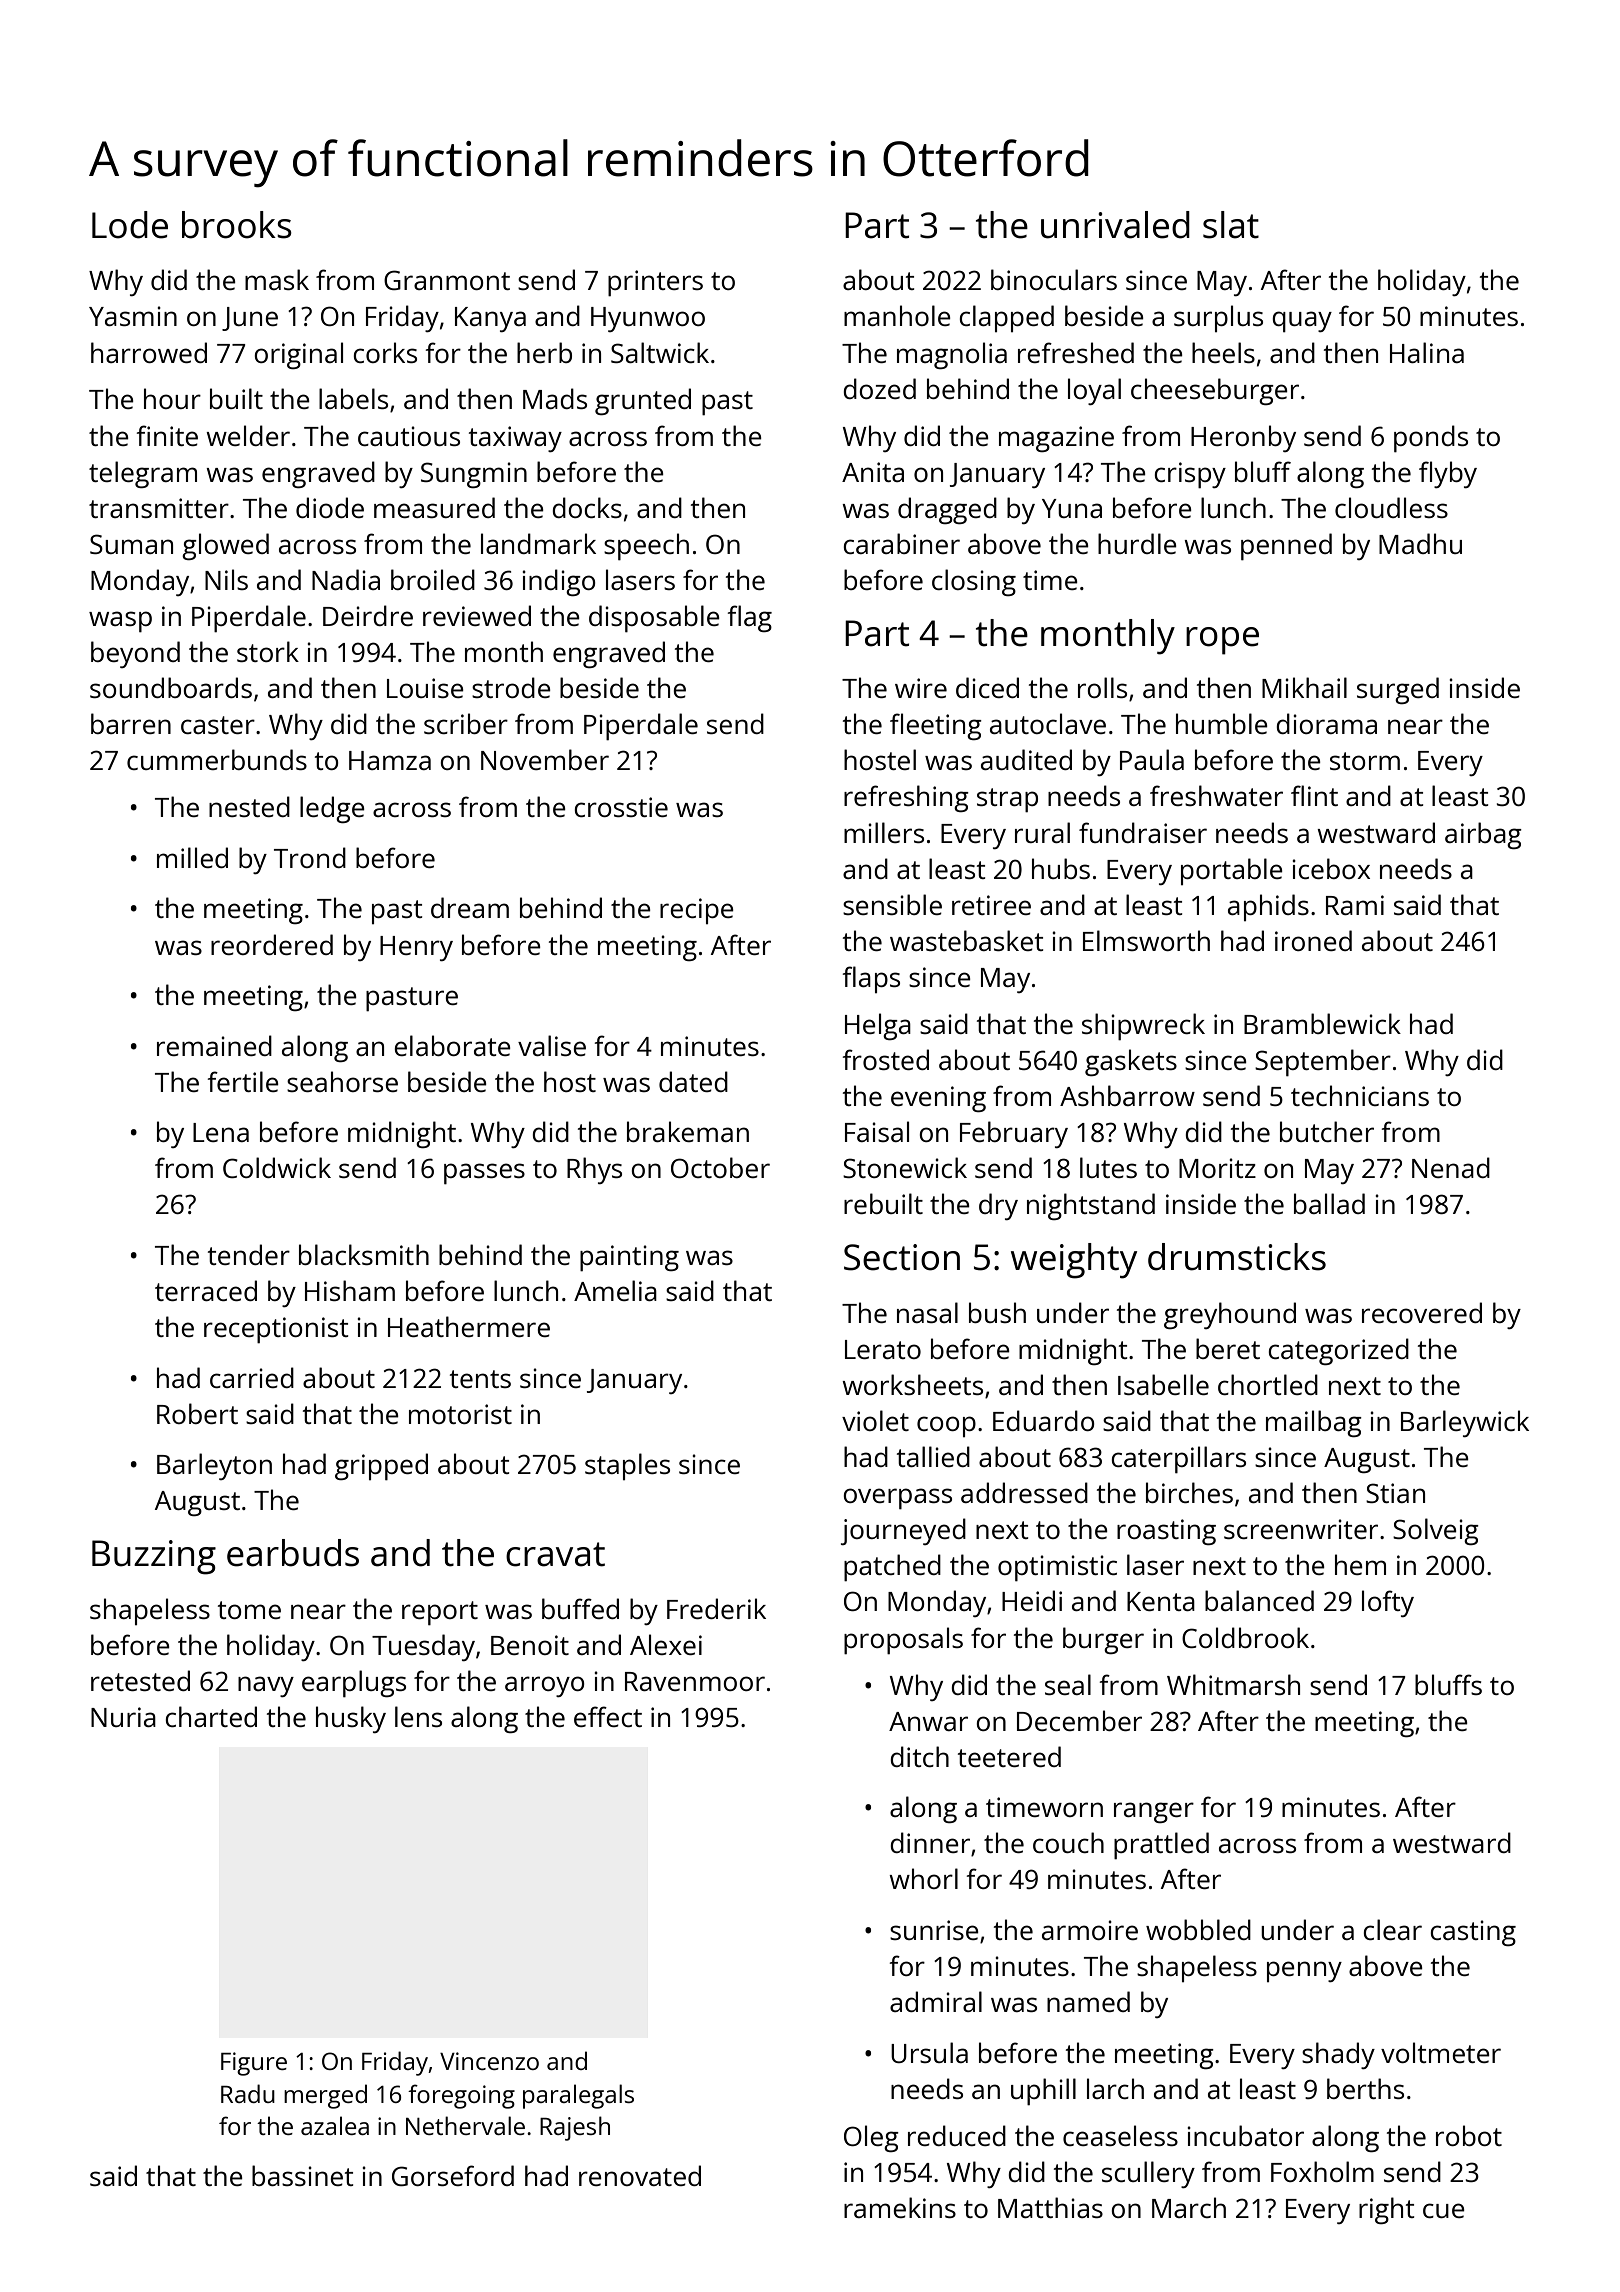 This document has width=1620, height=2292. I want to click on bassinet, so click(302, 2175).
